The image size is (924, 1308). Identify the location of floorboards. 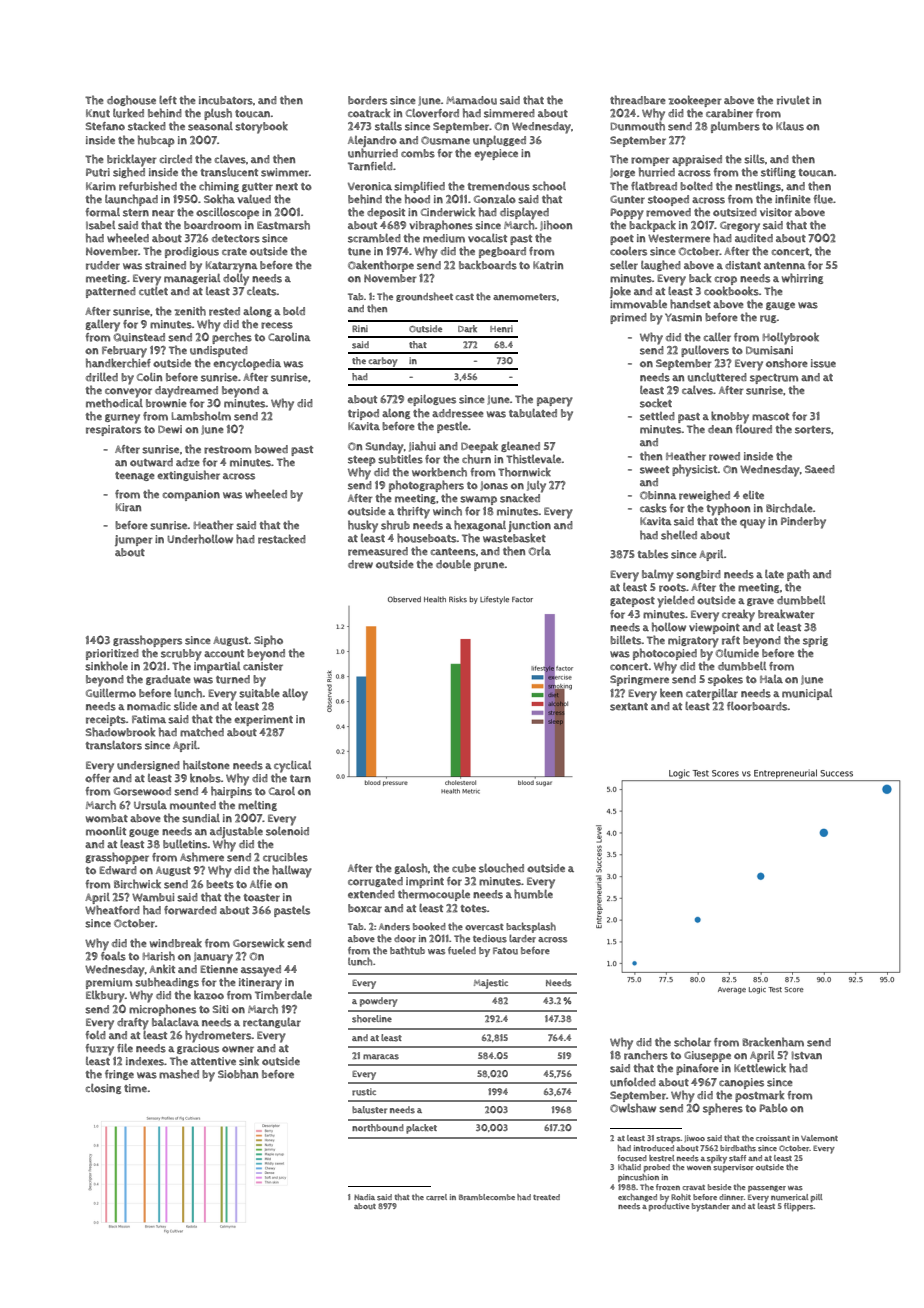
(757, 706).
